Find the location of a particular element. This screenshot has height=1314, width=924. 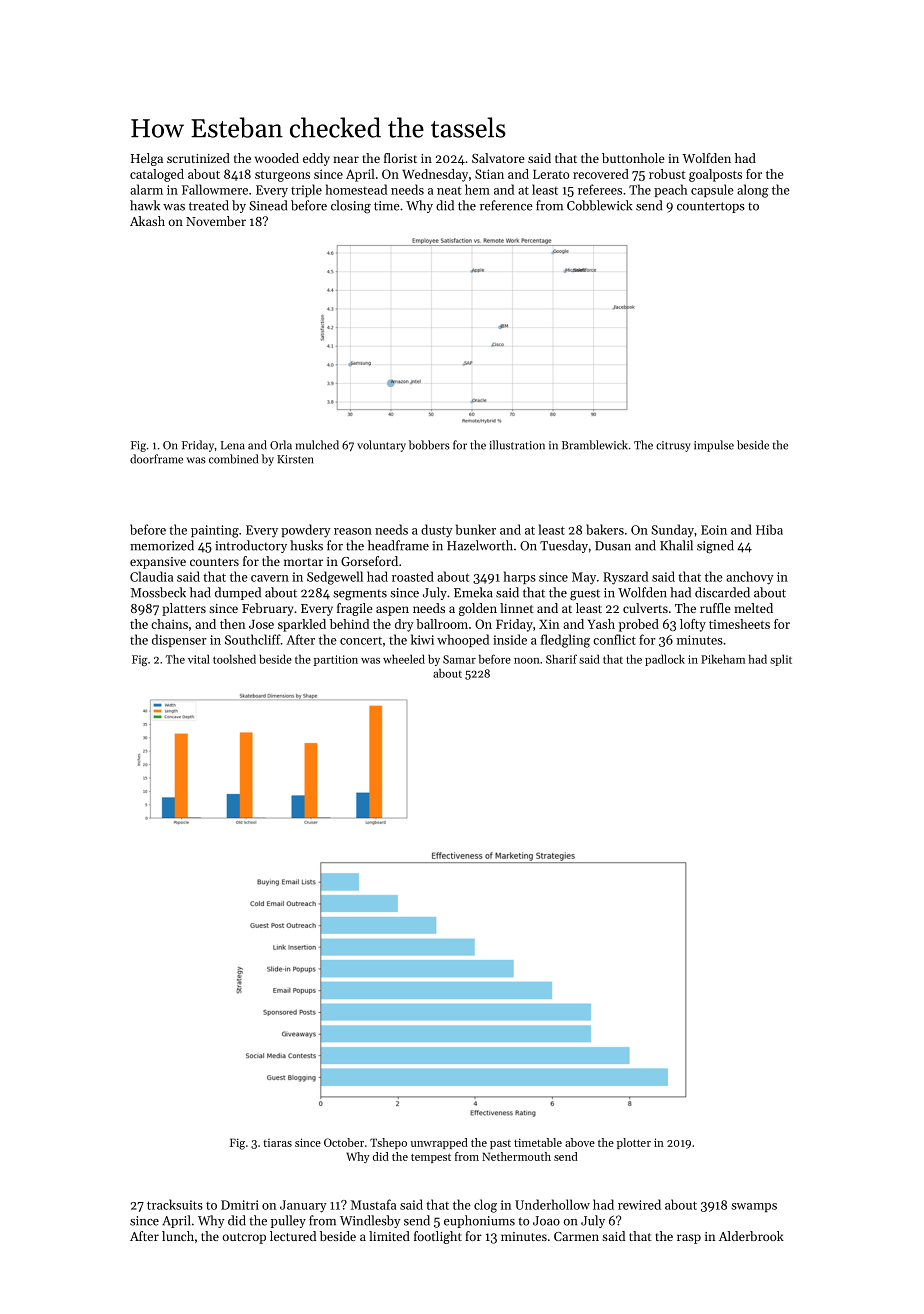

lunch is located at coordinates (178, 1236).
